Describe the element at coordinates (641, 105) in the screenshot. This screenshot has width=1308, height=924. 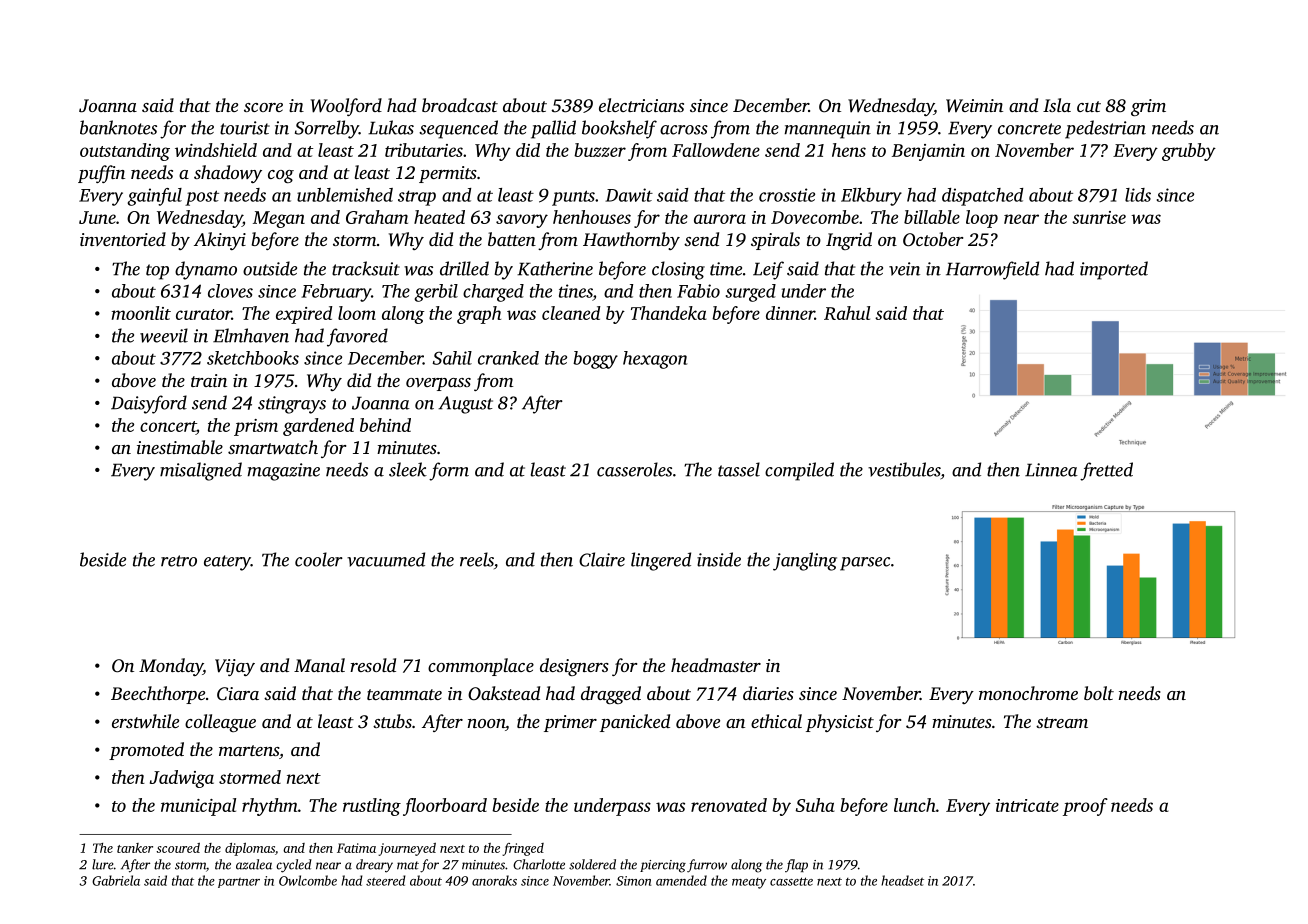
I see `electricians` at that location.
